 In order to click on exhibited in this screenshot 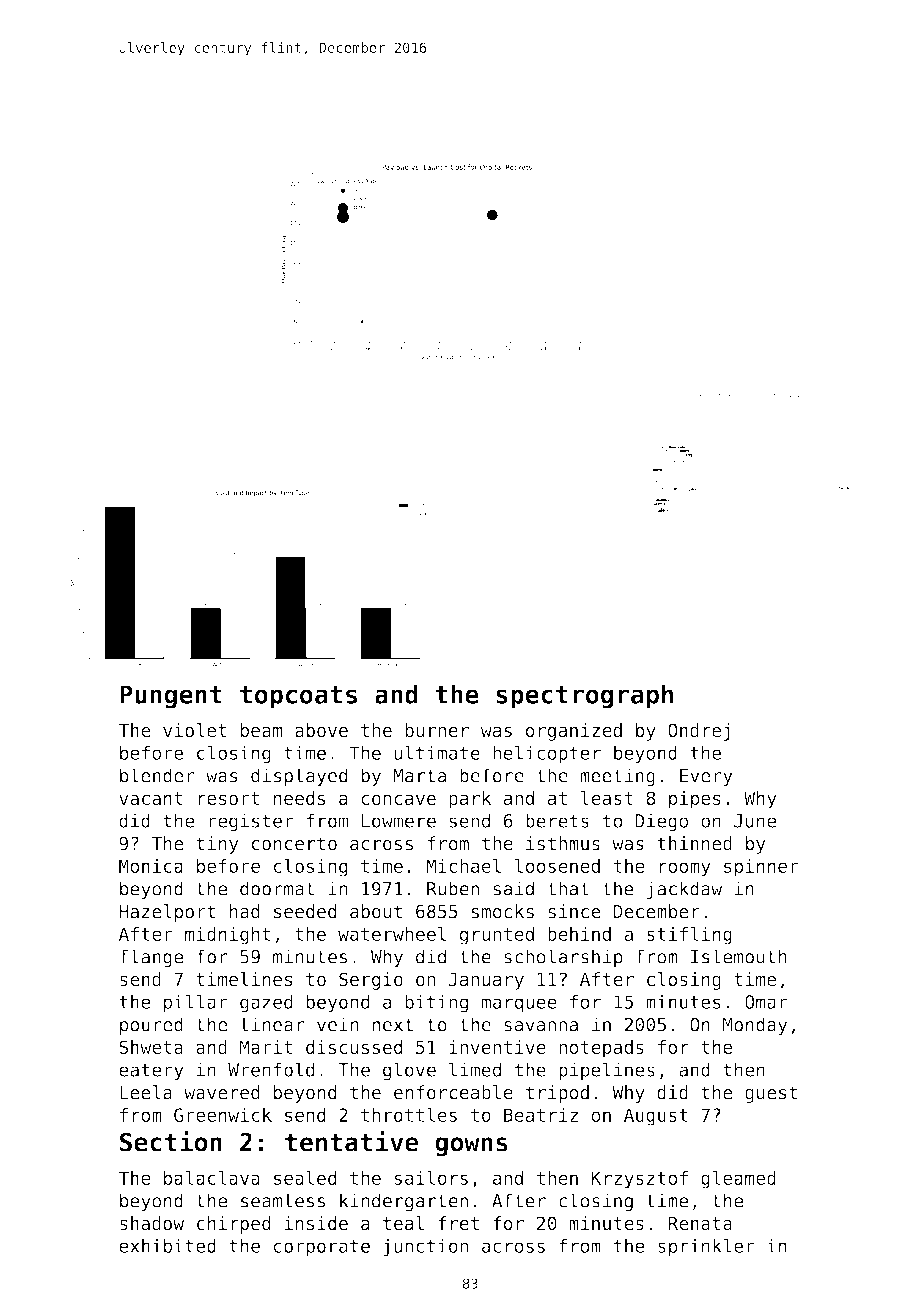, I will do `click(167, 1245)`.
